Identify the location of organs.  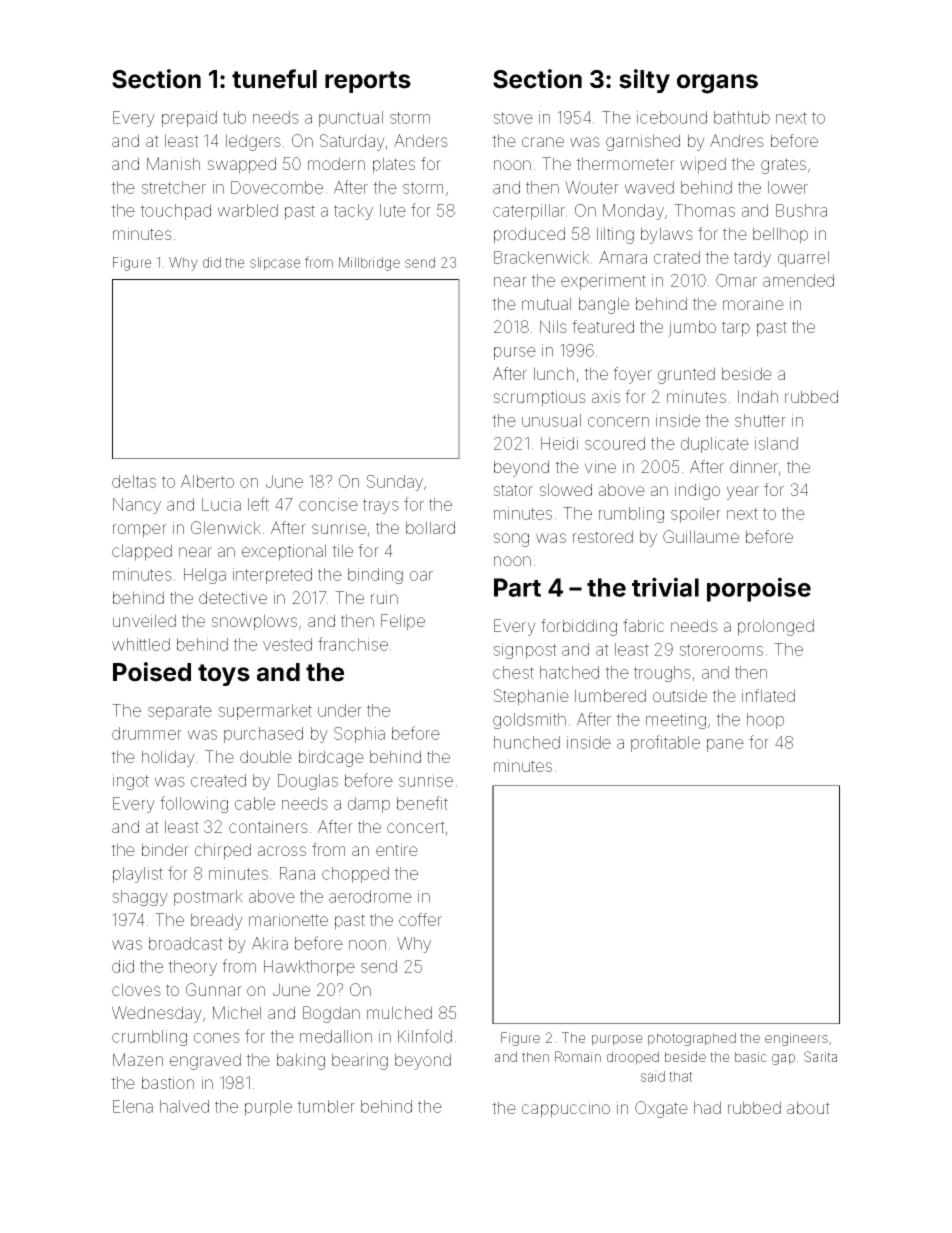
(717, 84).
